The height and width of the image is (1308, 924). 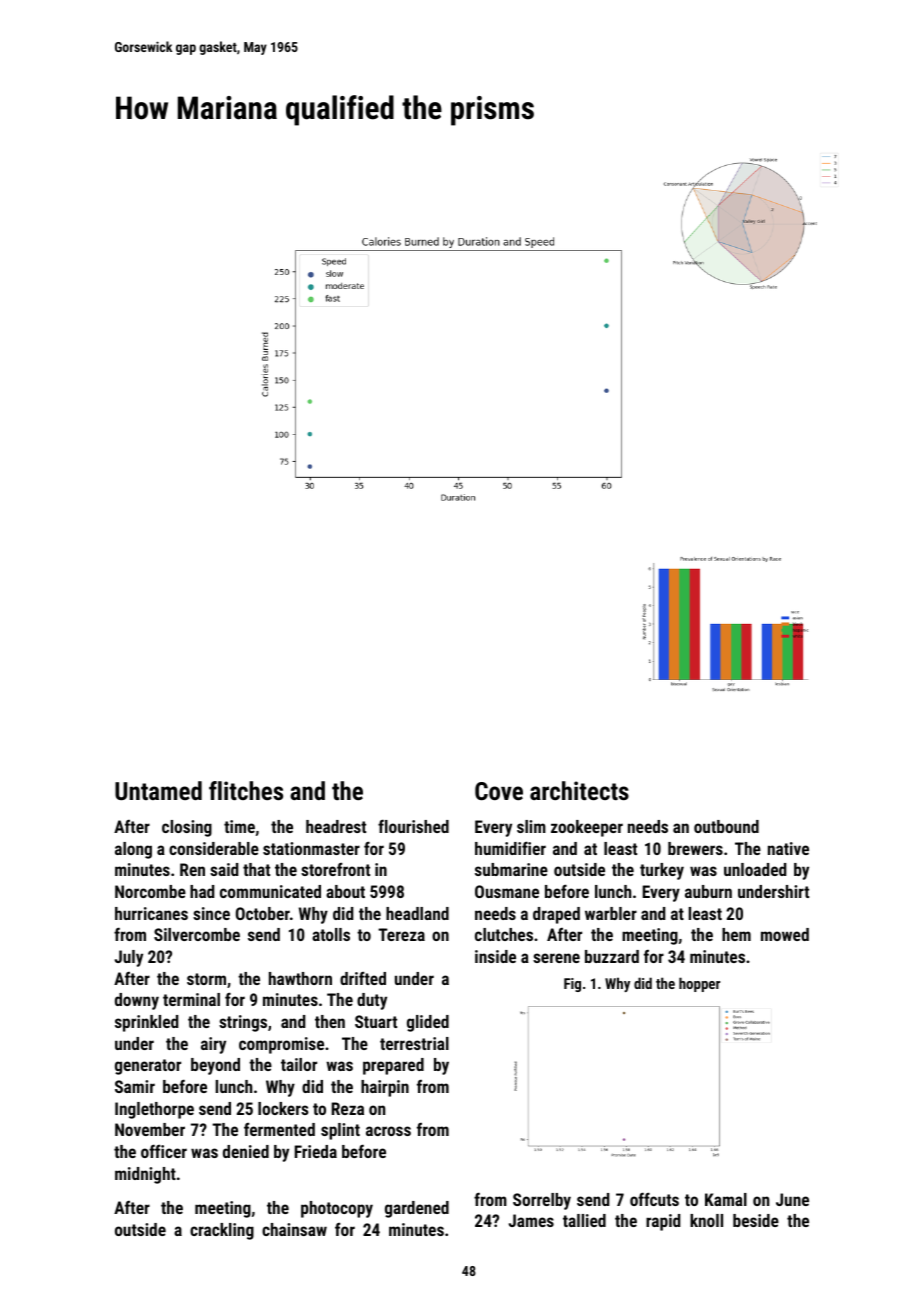 I want to click on hairpin, so click(x=385, y=1088).
